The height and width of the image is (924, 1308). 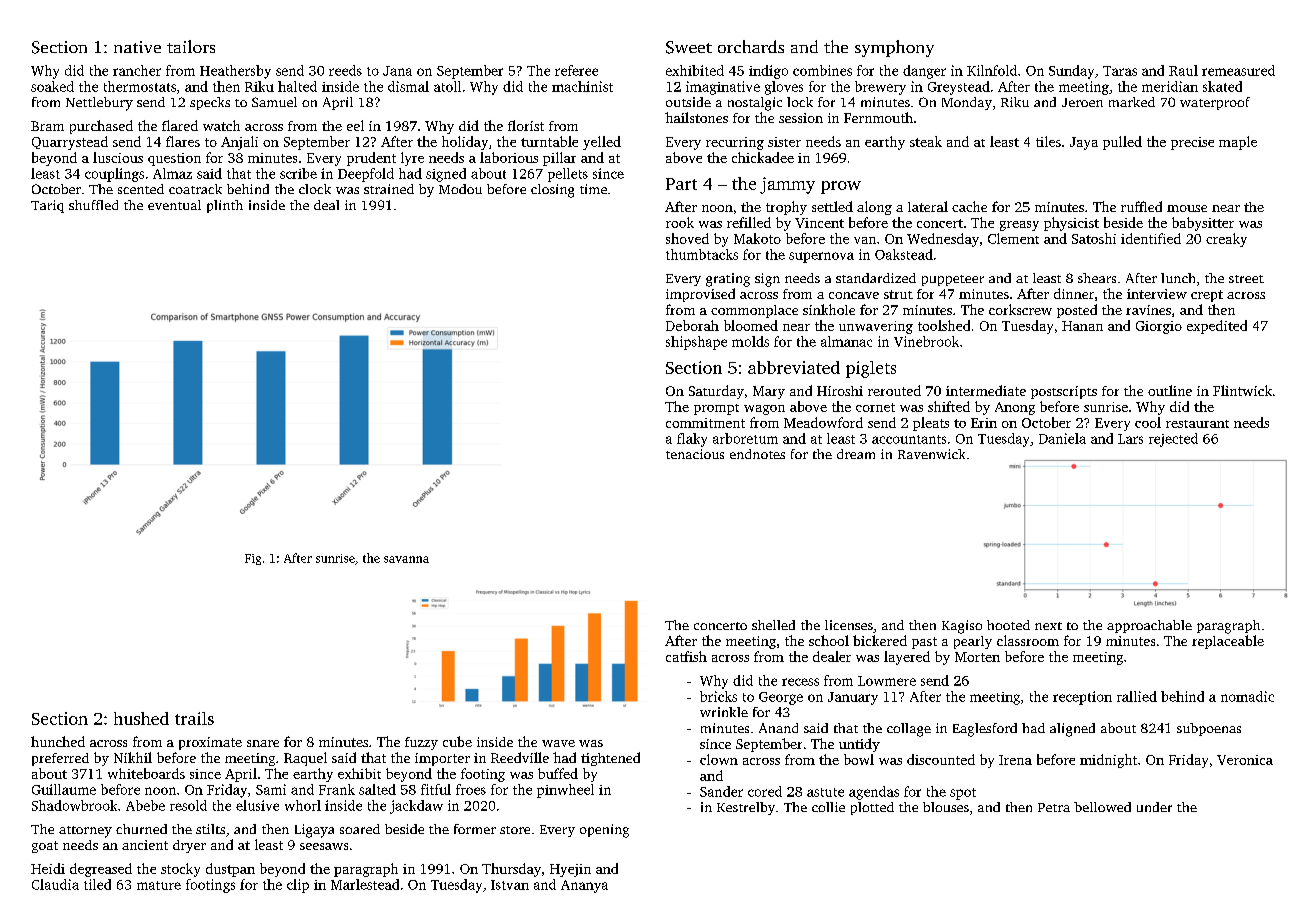 I want to click on bellowed, so click(x=1102, y=807).
